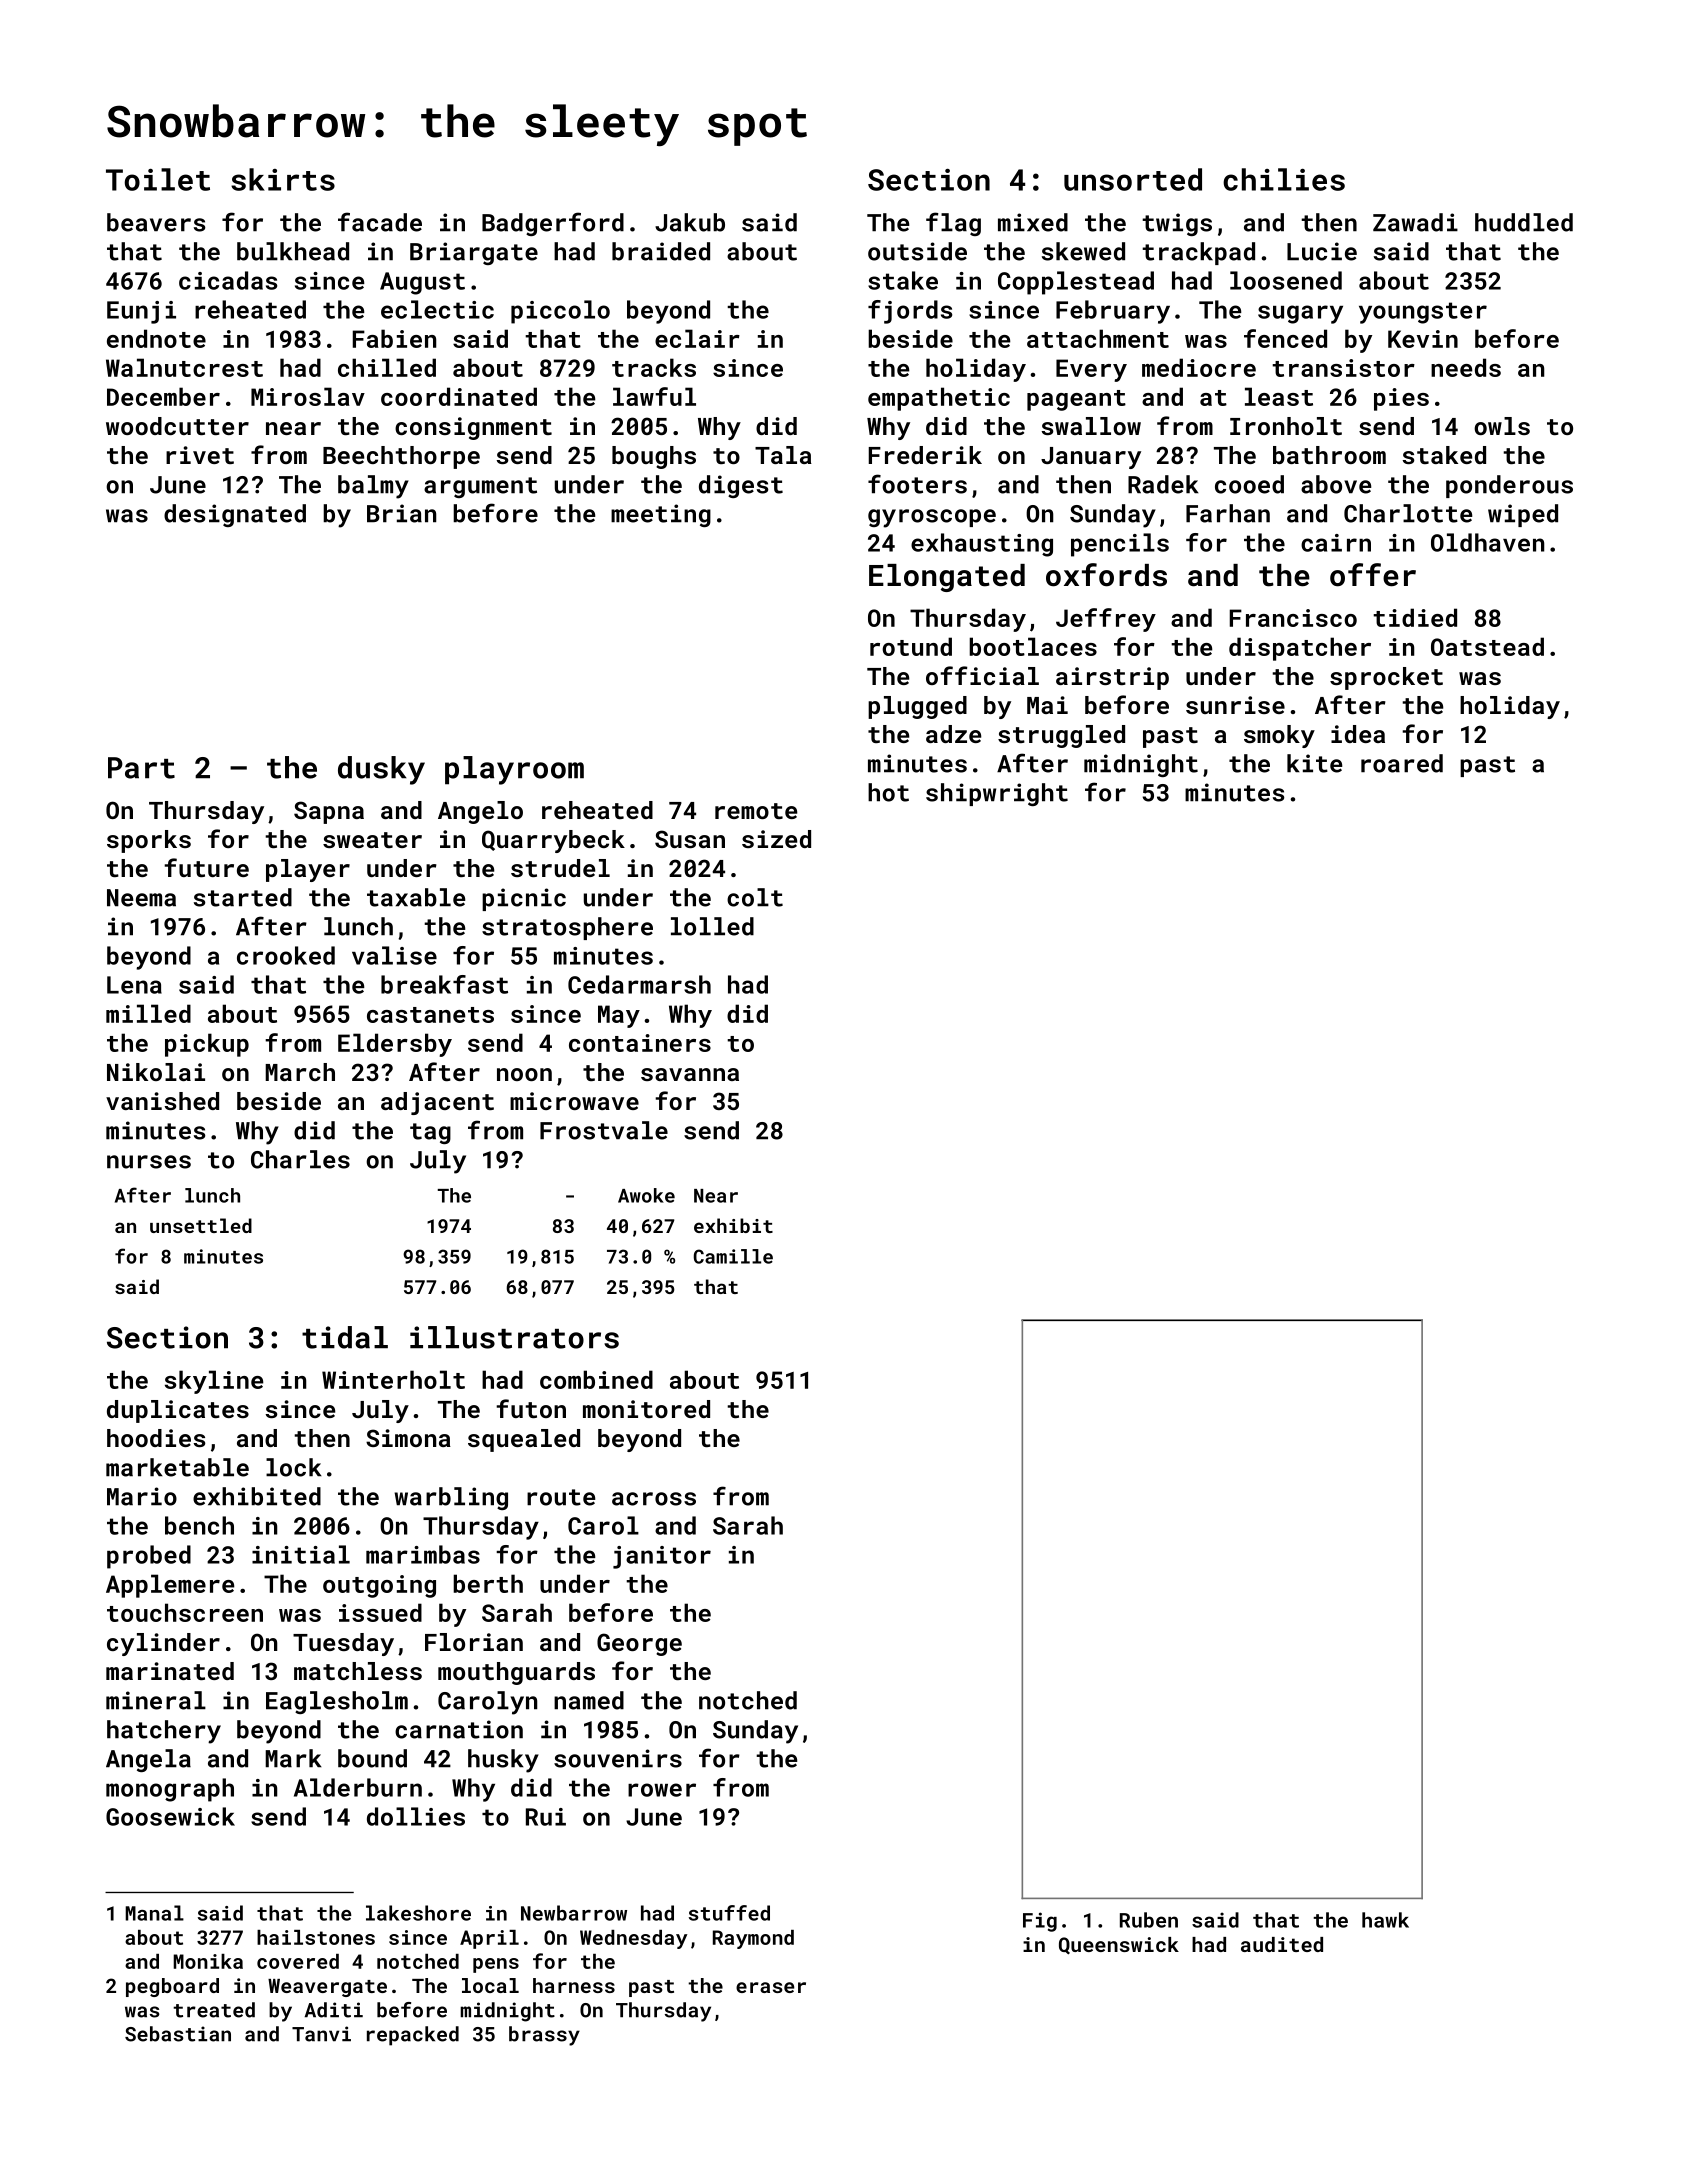 The width and height of the document is (1683, 2178). Describe the element at coordinates (1402, 763) in the document. I see `roared` at that location.
